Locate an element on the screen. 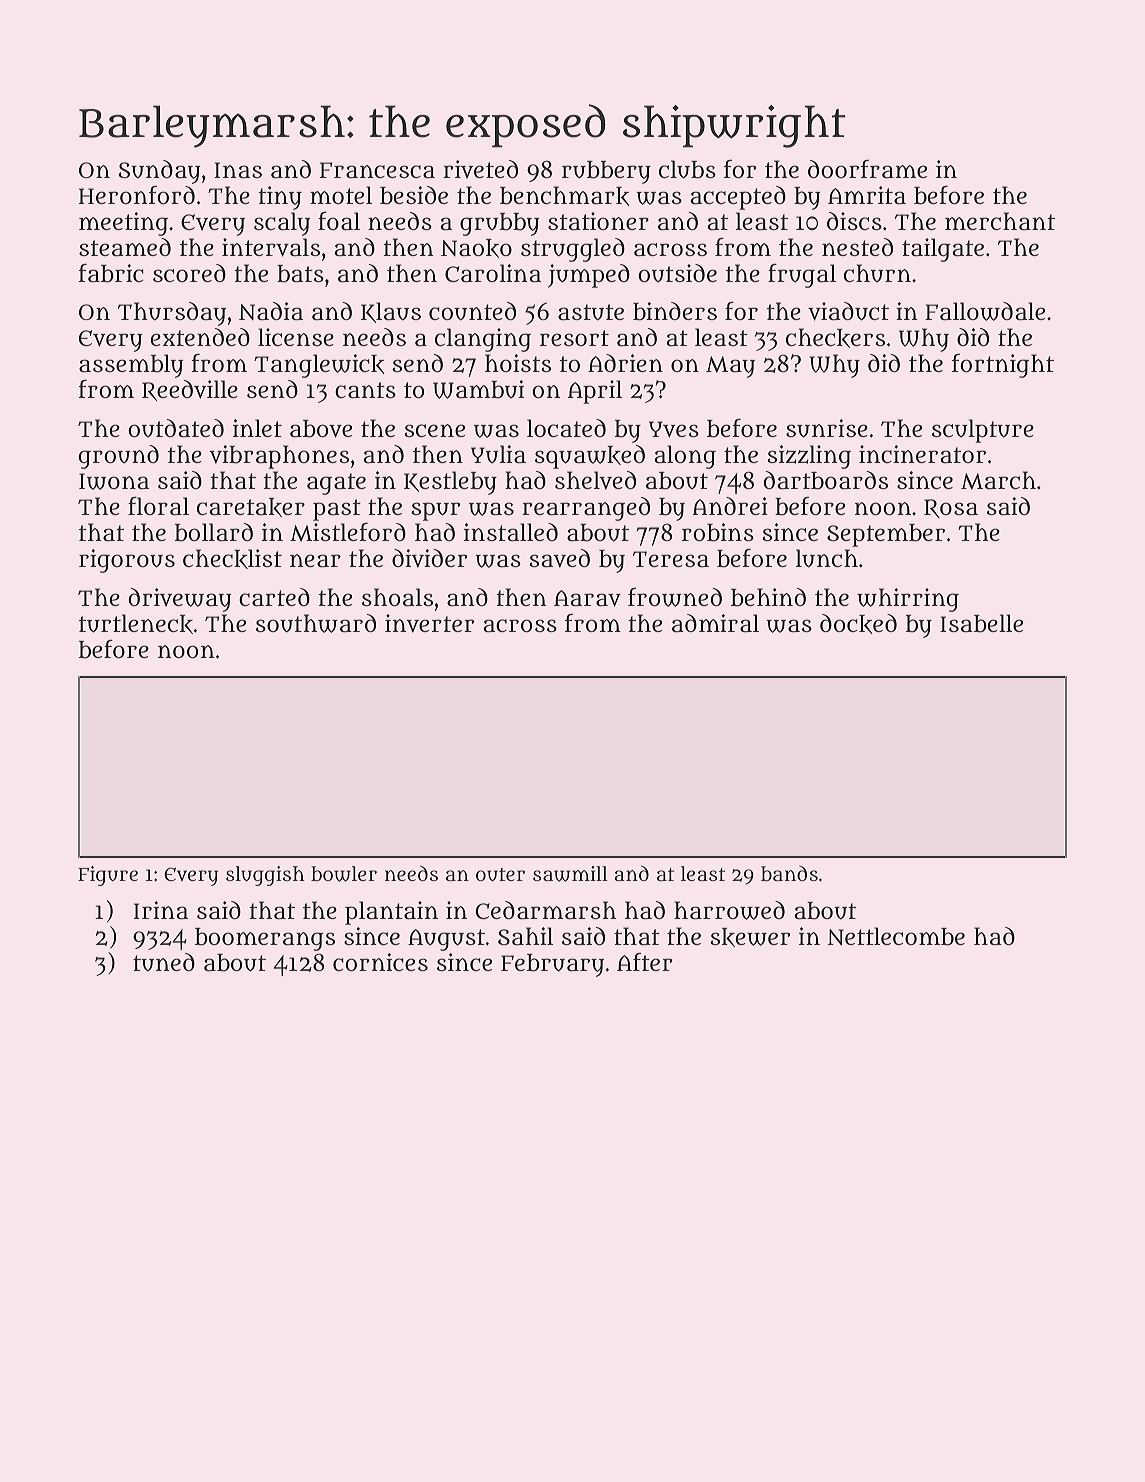  Inas is located at coordinates (238, 170).
